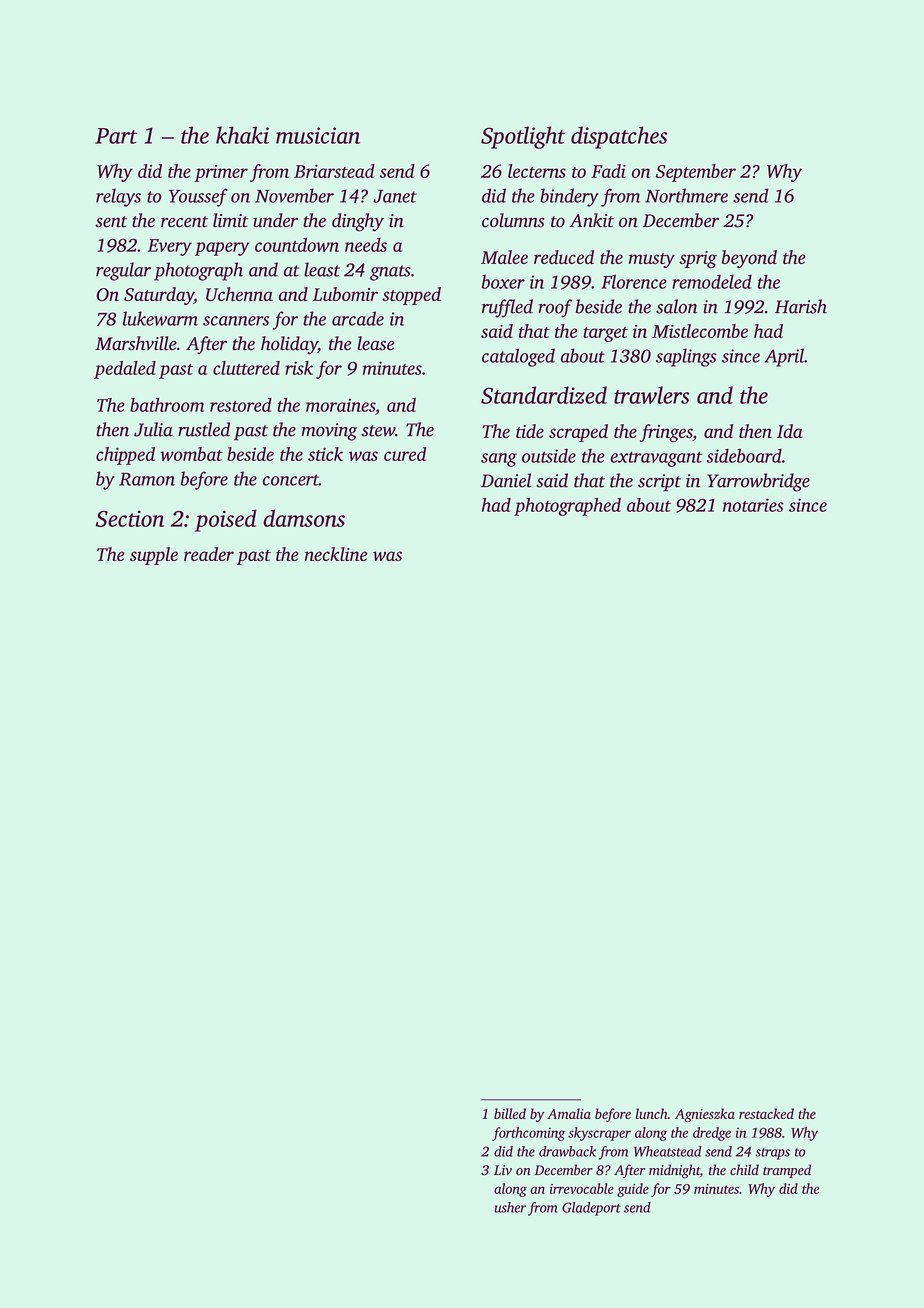 Image resolution: width=924 pixels, height=1308 pixels. Describe the element at coordinates (744, 456) in the screenshot. I see `sideboard` at that location.
